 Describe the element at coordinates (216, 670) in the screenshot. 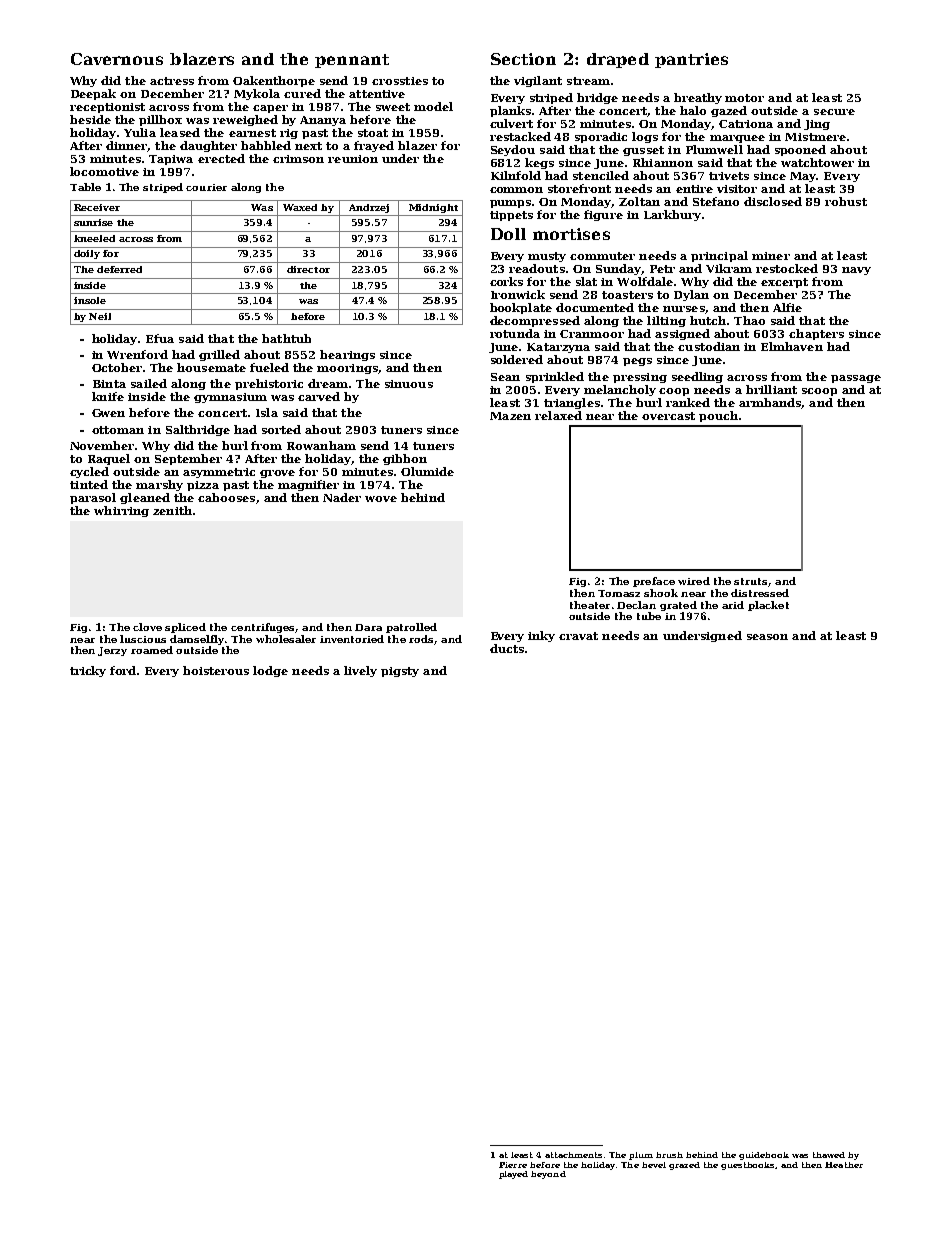

I see `boisterous` at that location.
